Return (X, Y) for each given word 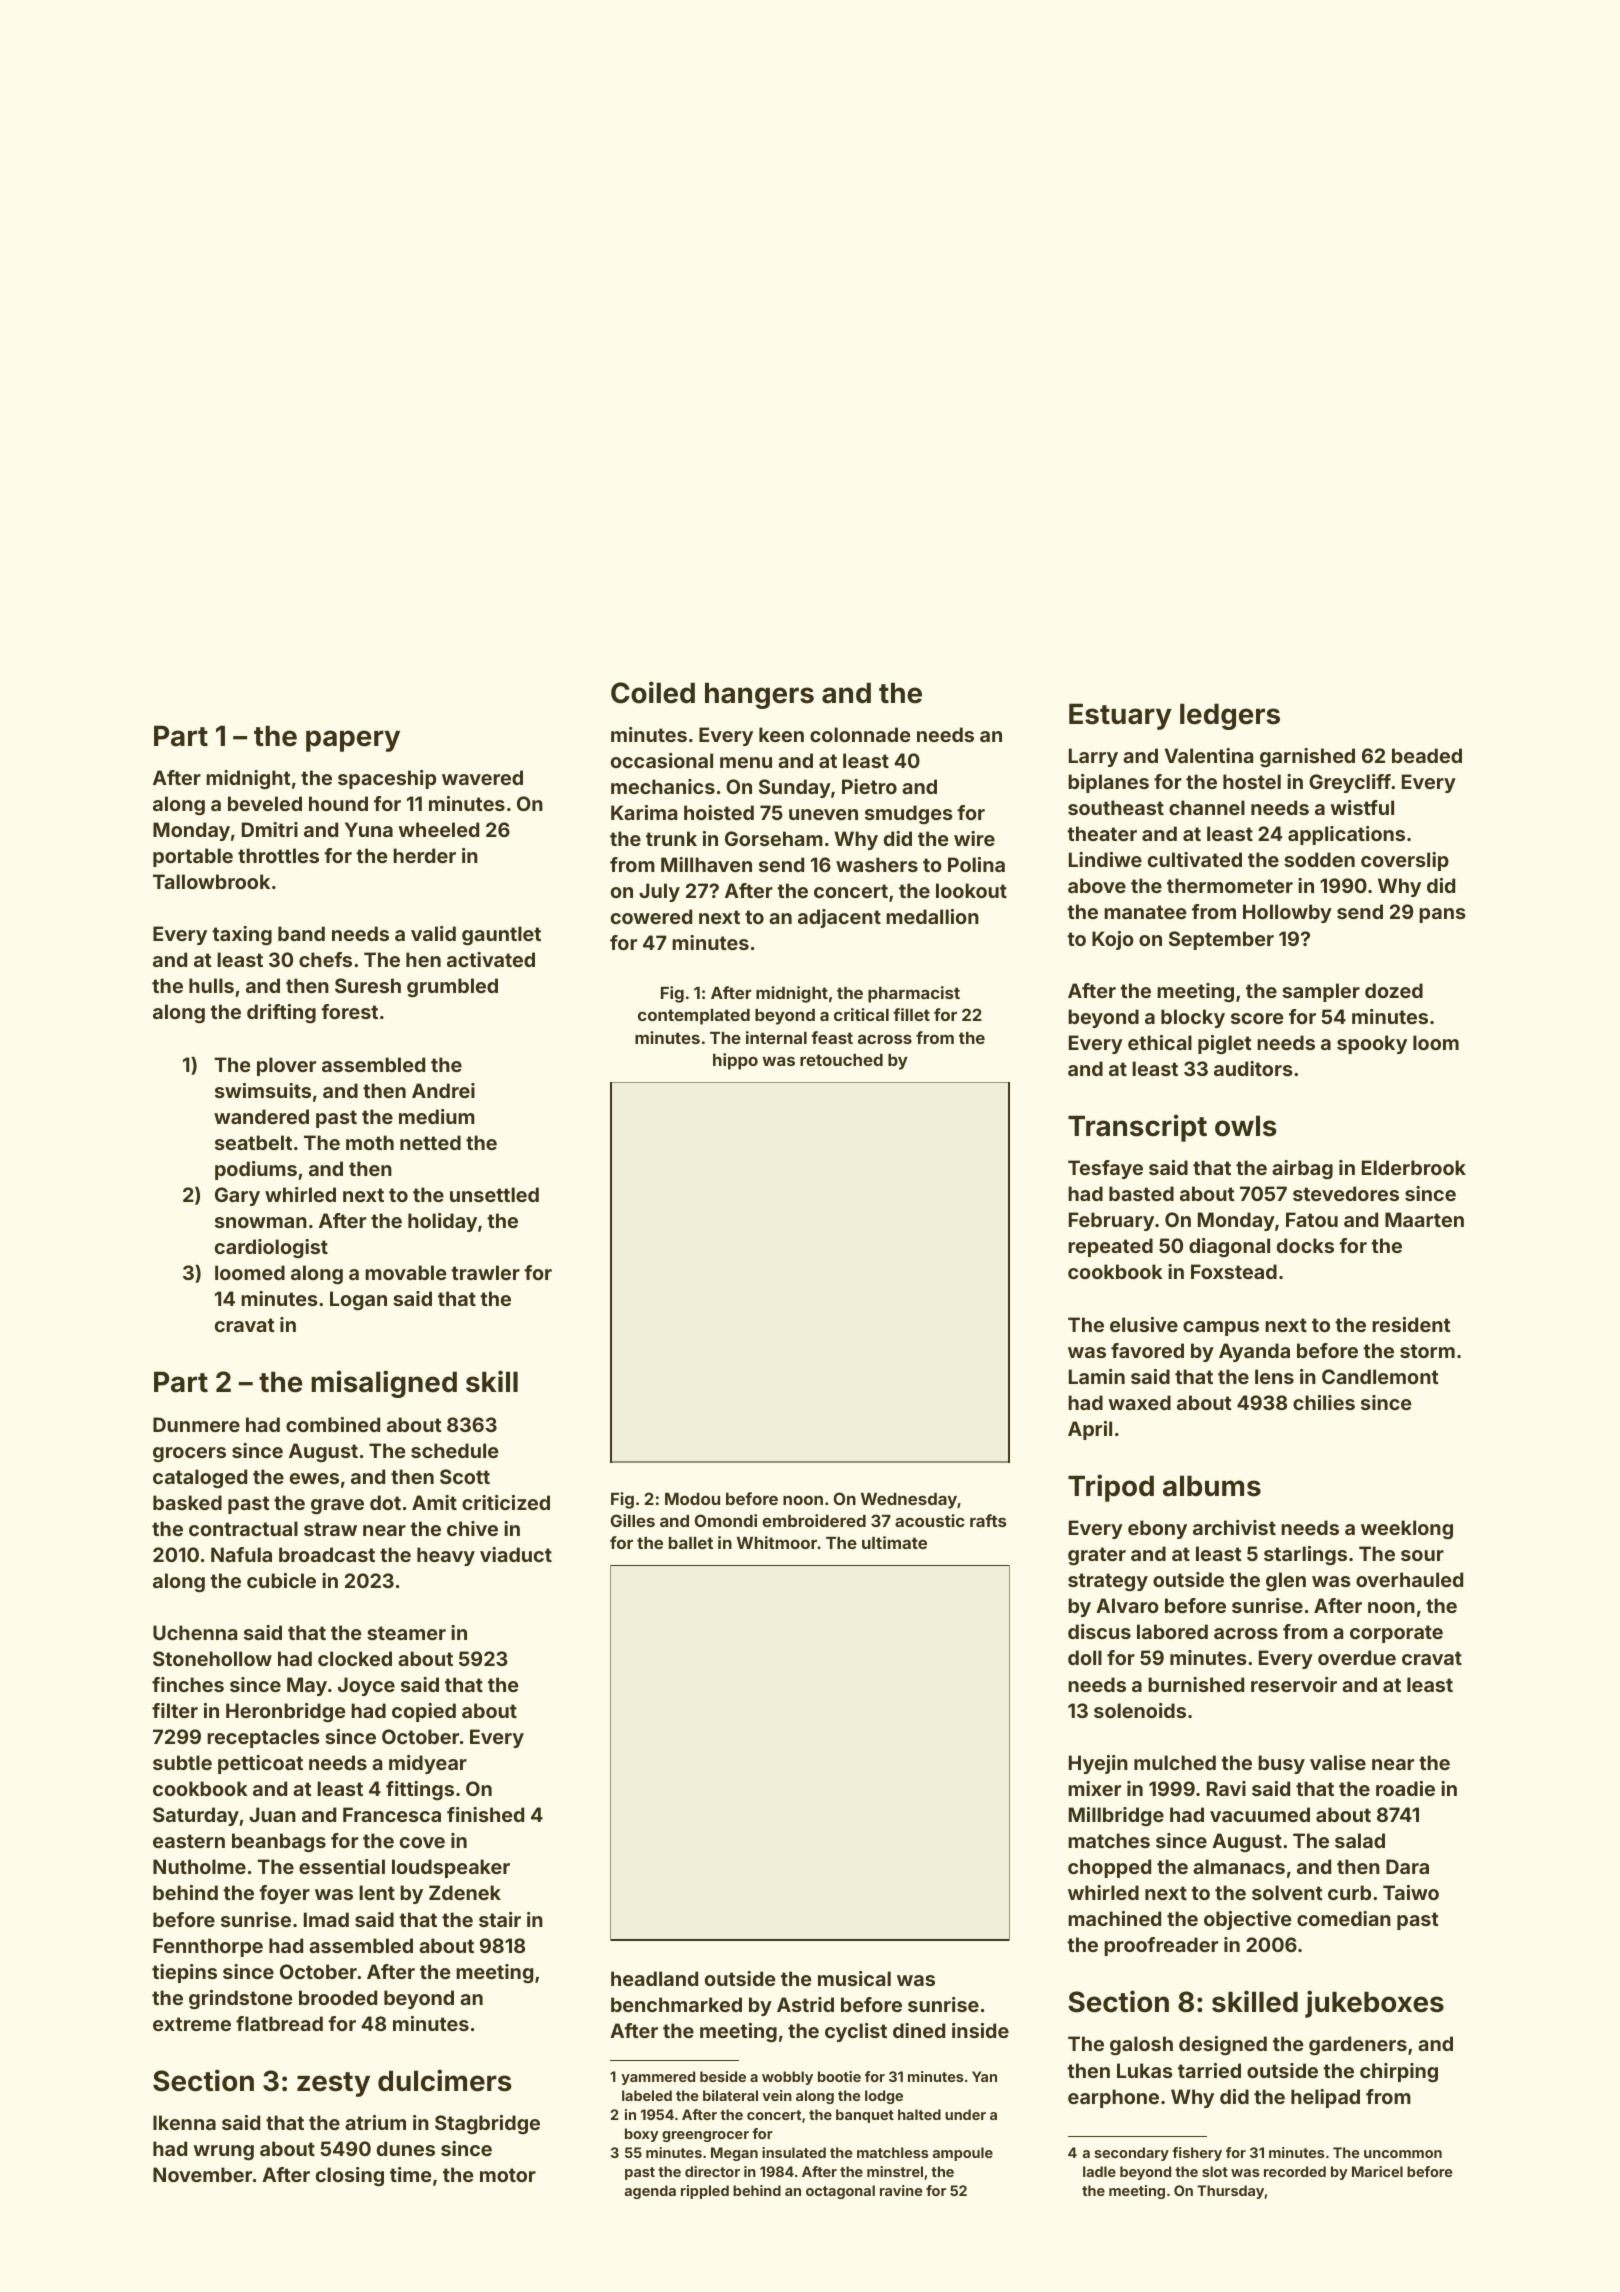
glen (1286, 1581)
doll (1085, 1657)
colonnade (860, 734)
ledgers (1230, 716)
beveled (265, 803)
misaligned (384, 1384)
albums (1212, 1486)
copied (424, 1712)
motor (508, 2175)
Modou (692, 1499)
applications (1346, 835)
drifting (281, 1013)
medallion (932, 916)
